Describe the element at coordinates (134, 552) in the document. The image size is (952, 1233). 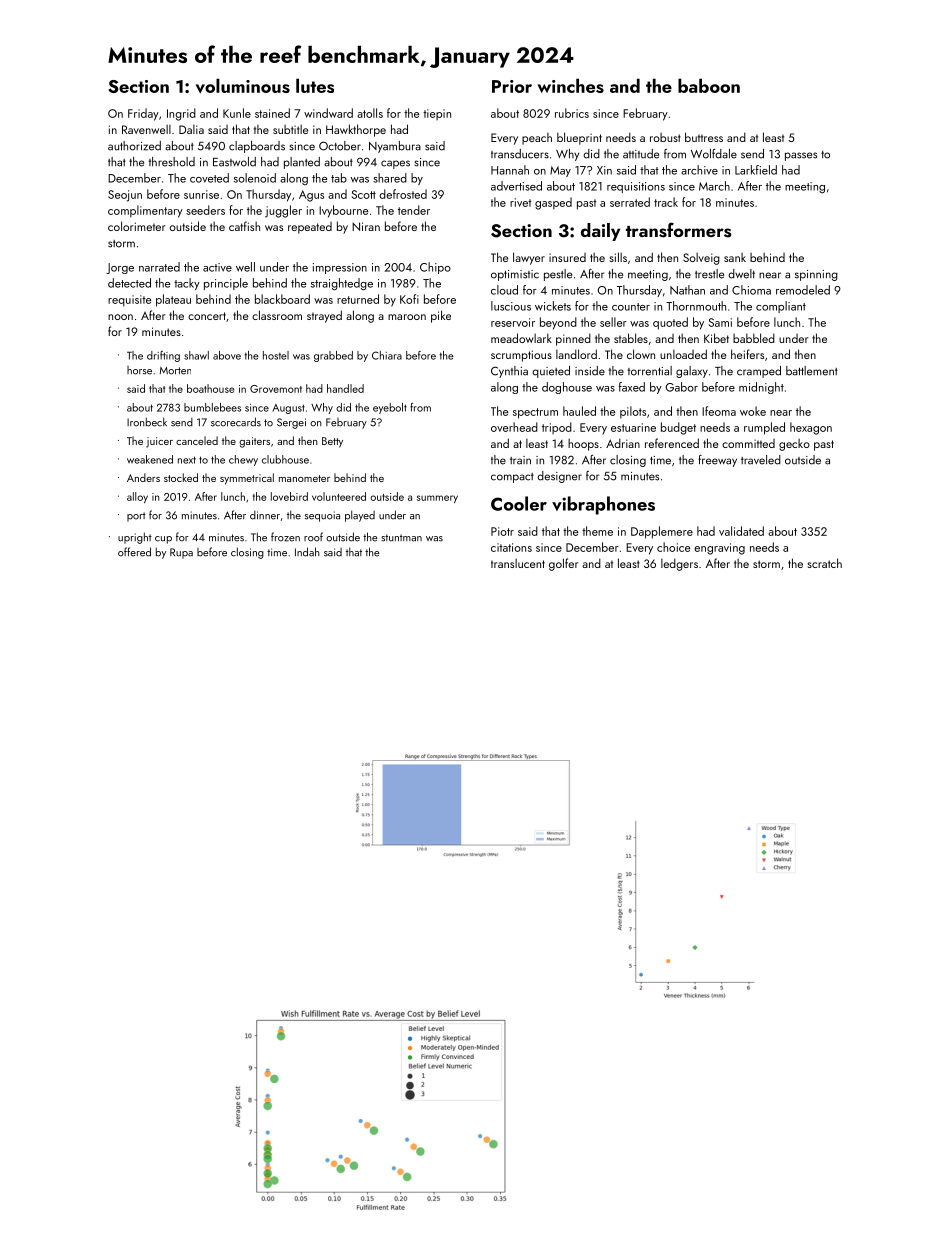
I see `offered` at that location.
